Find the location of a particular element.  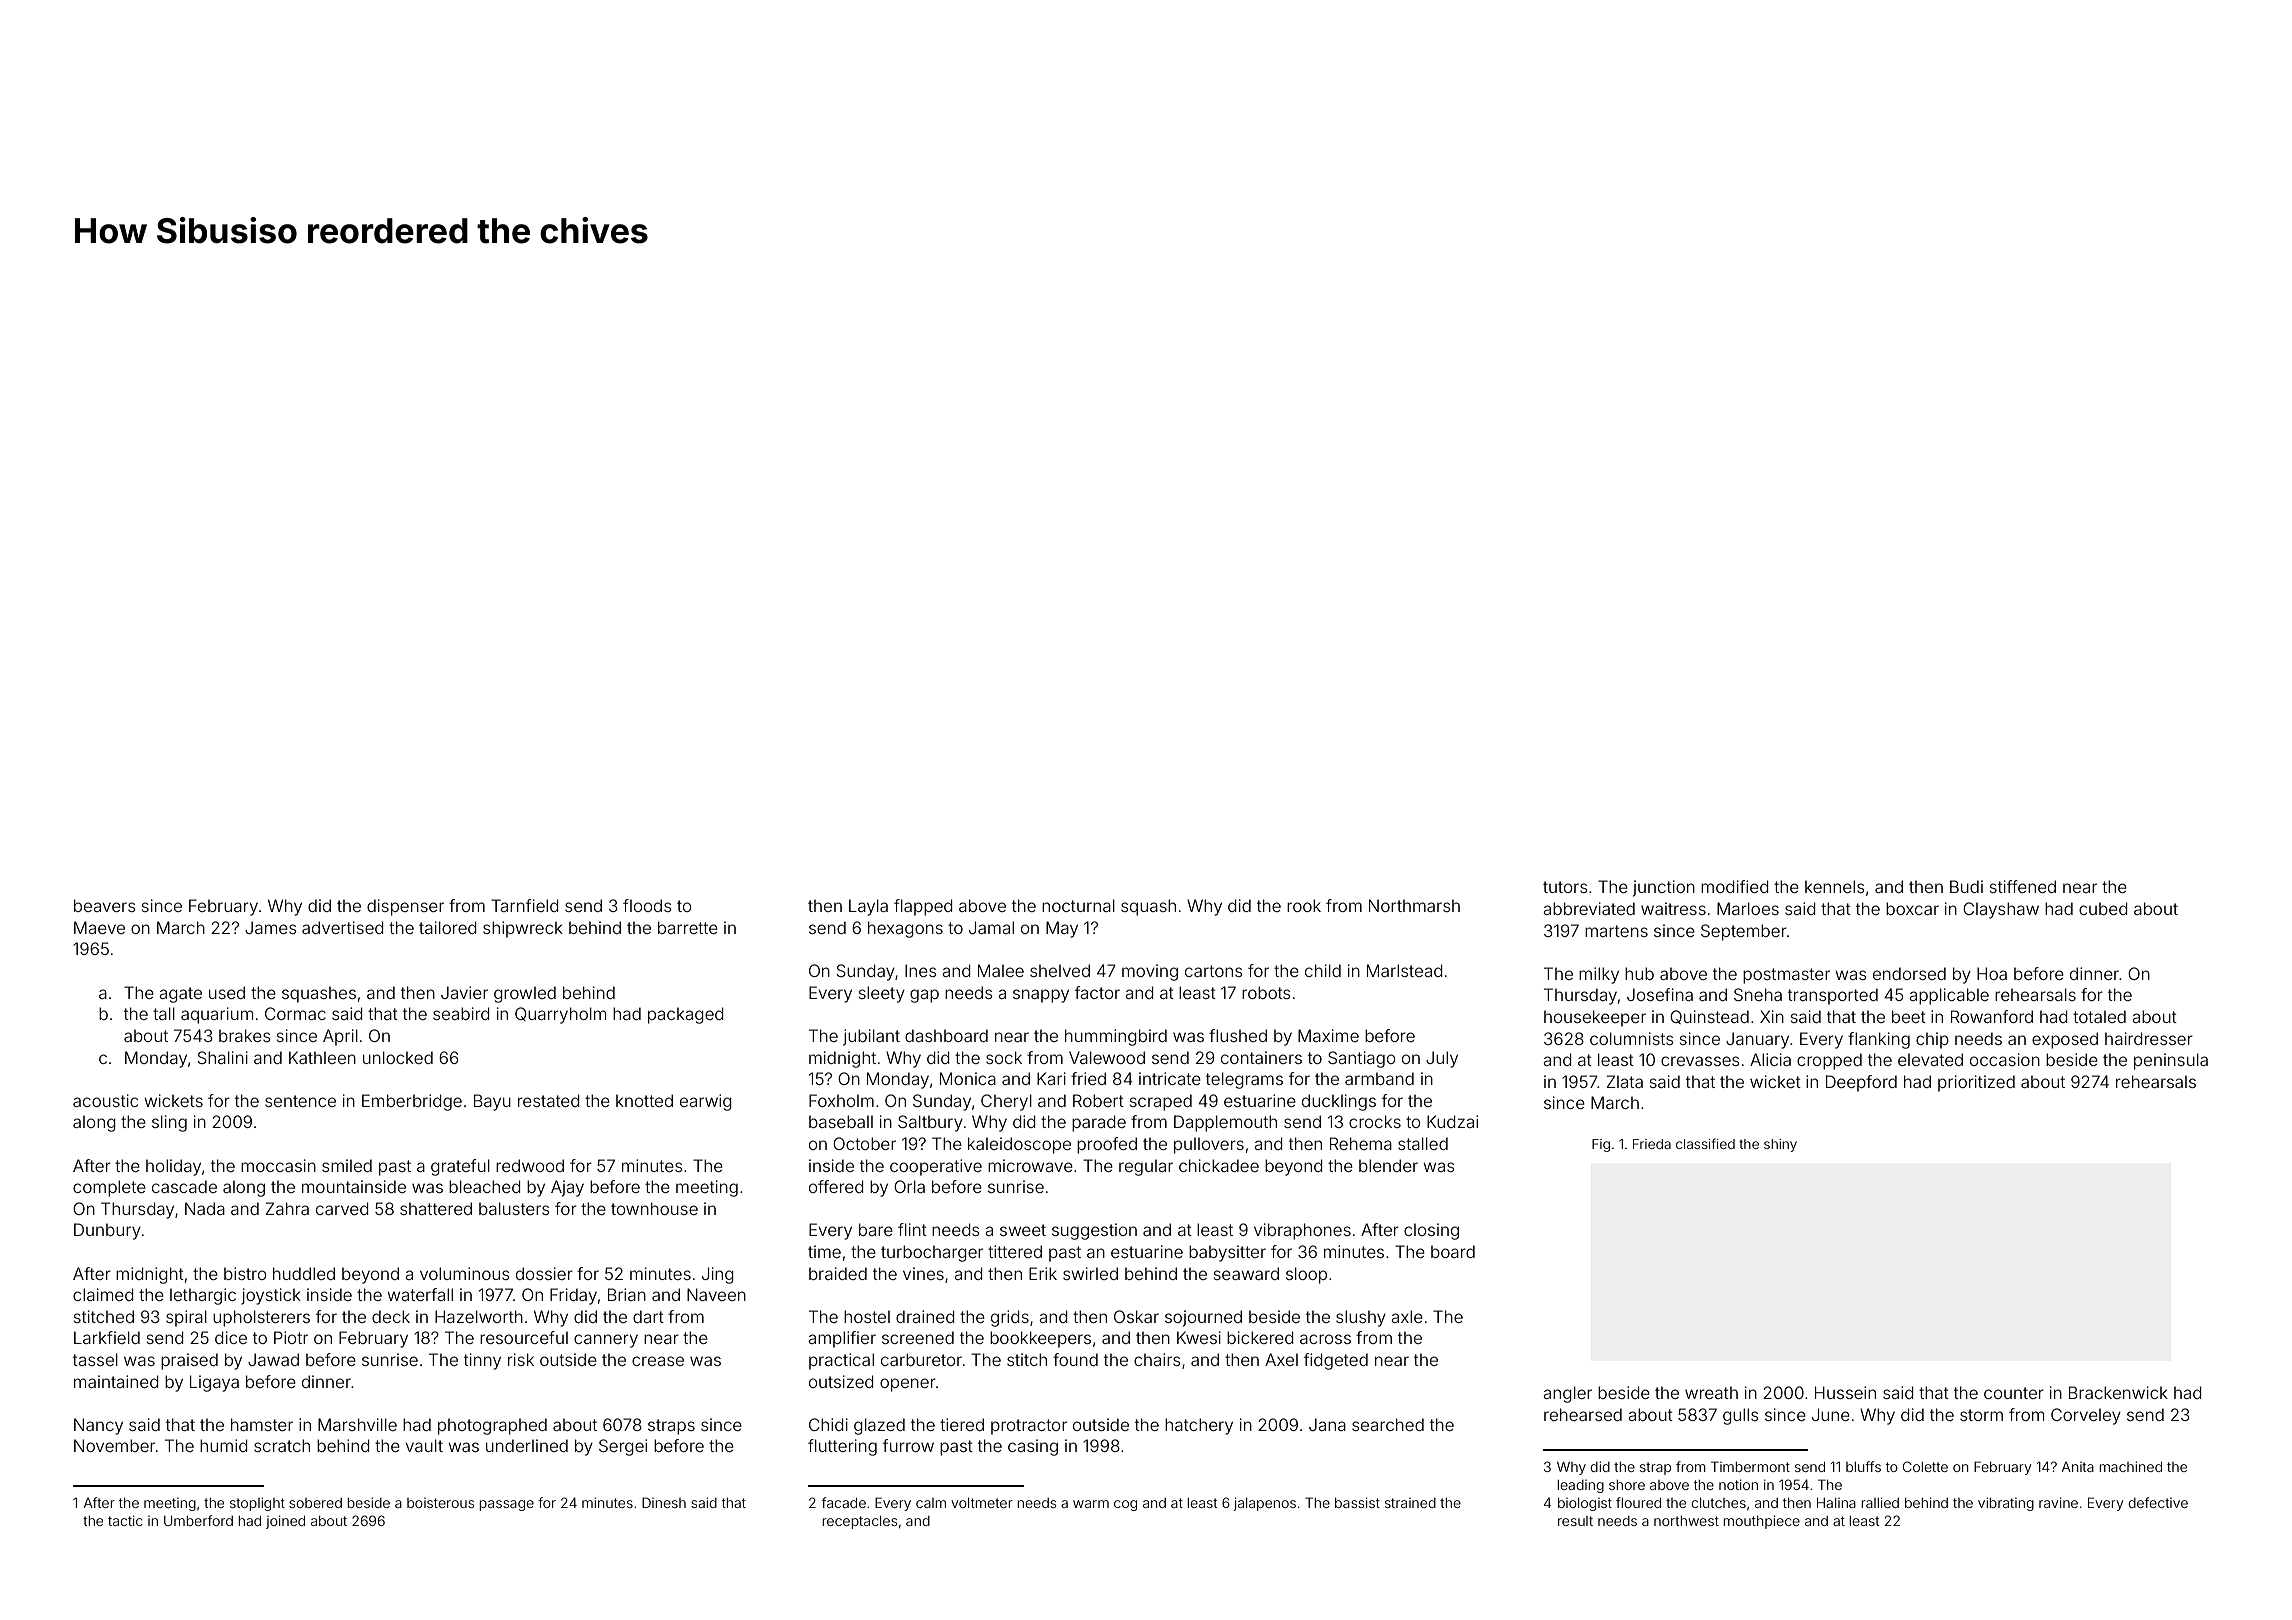

beavers is located at coordinates (105, 905).
